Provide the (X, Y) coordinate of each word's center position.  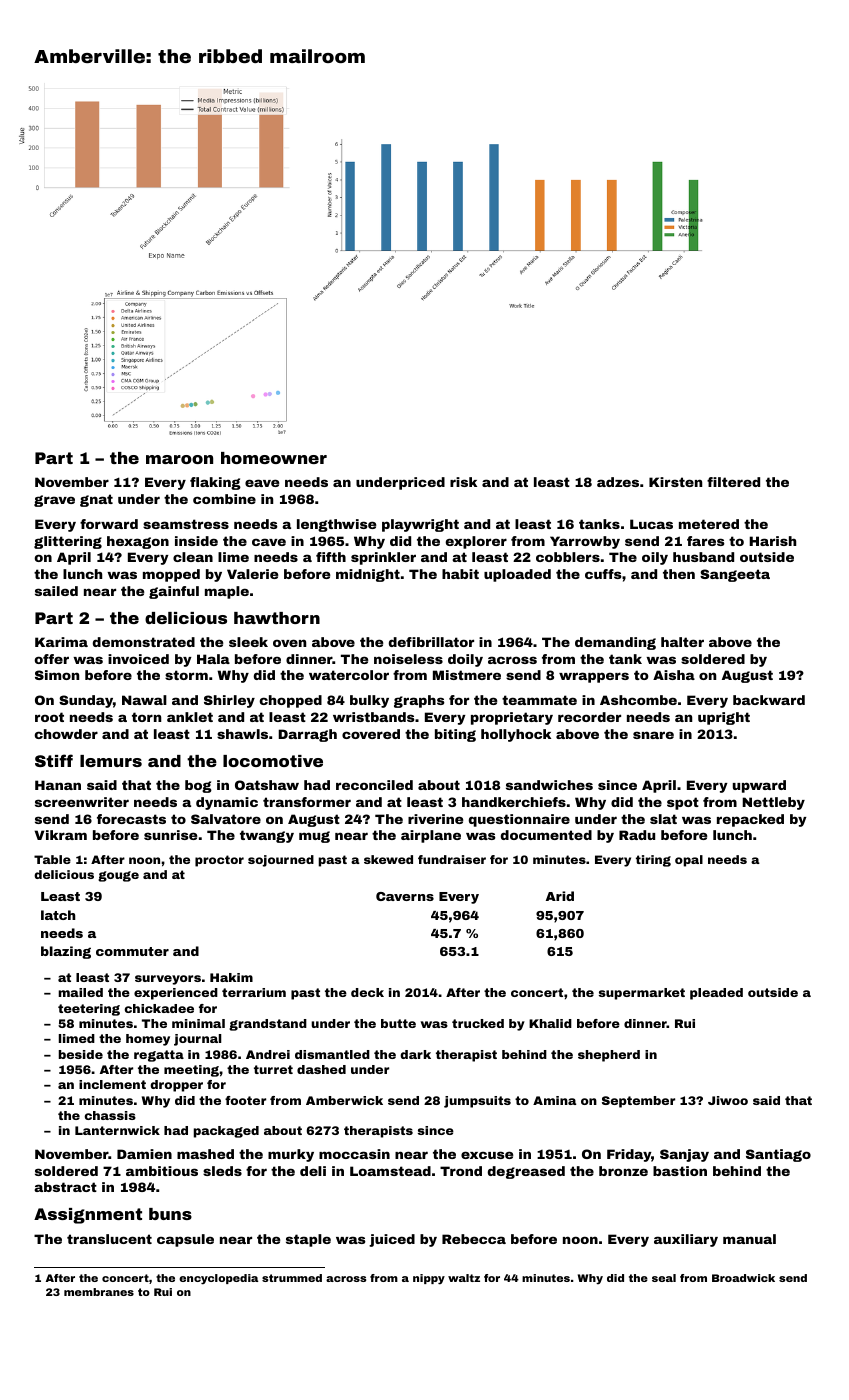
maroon (179, 459)
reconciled (374, 785)
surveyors (168, 980)
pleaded (716, 994)
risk (463, 482)
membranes (99, 1292)
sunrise (170, 835)
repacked (750, 820)
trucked (478, 1023)
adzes (618, 482)
